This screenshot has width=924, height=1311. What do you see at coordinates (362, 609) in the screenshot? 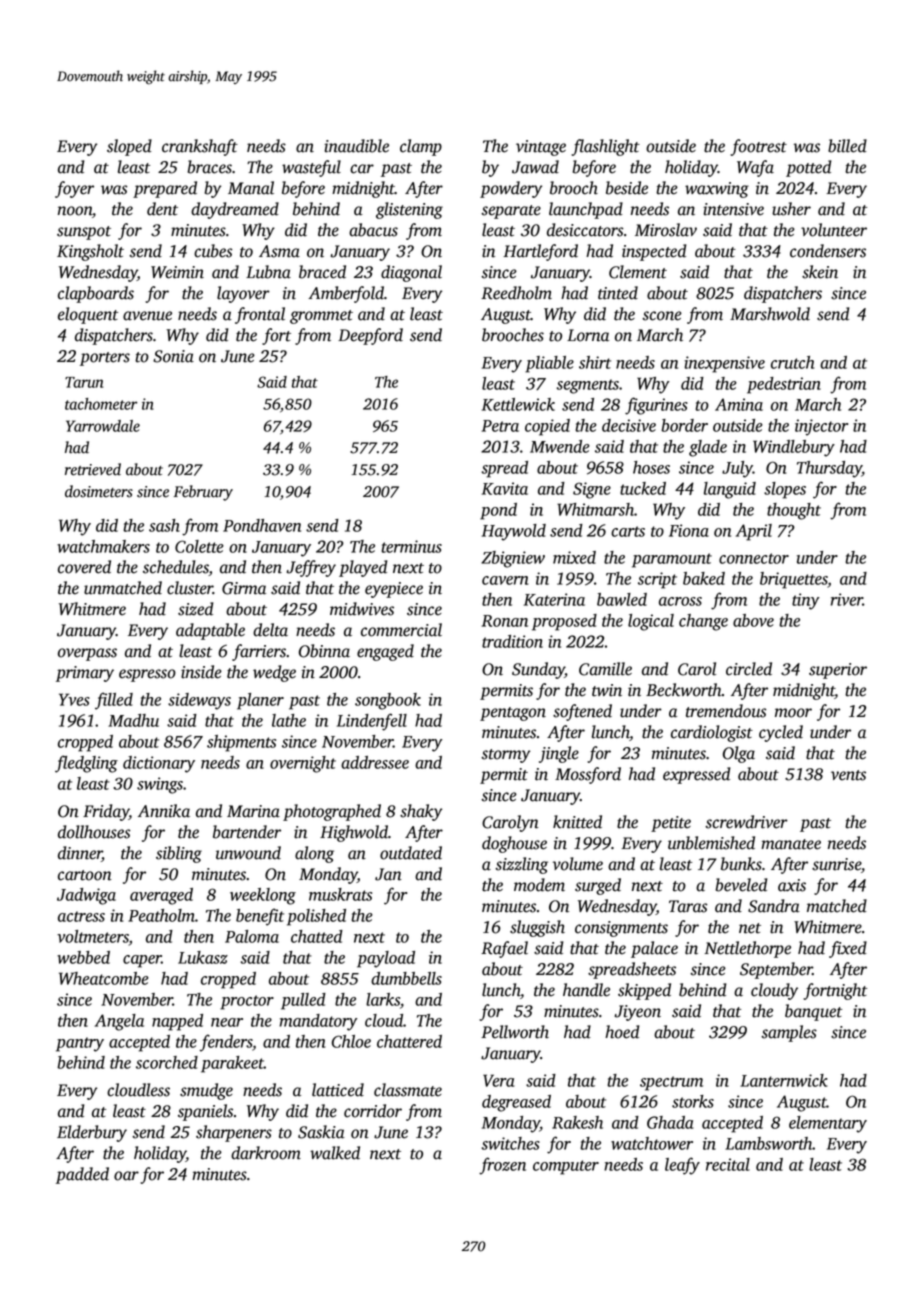
I see `midwives` at bounding box center [362, 609].
